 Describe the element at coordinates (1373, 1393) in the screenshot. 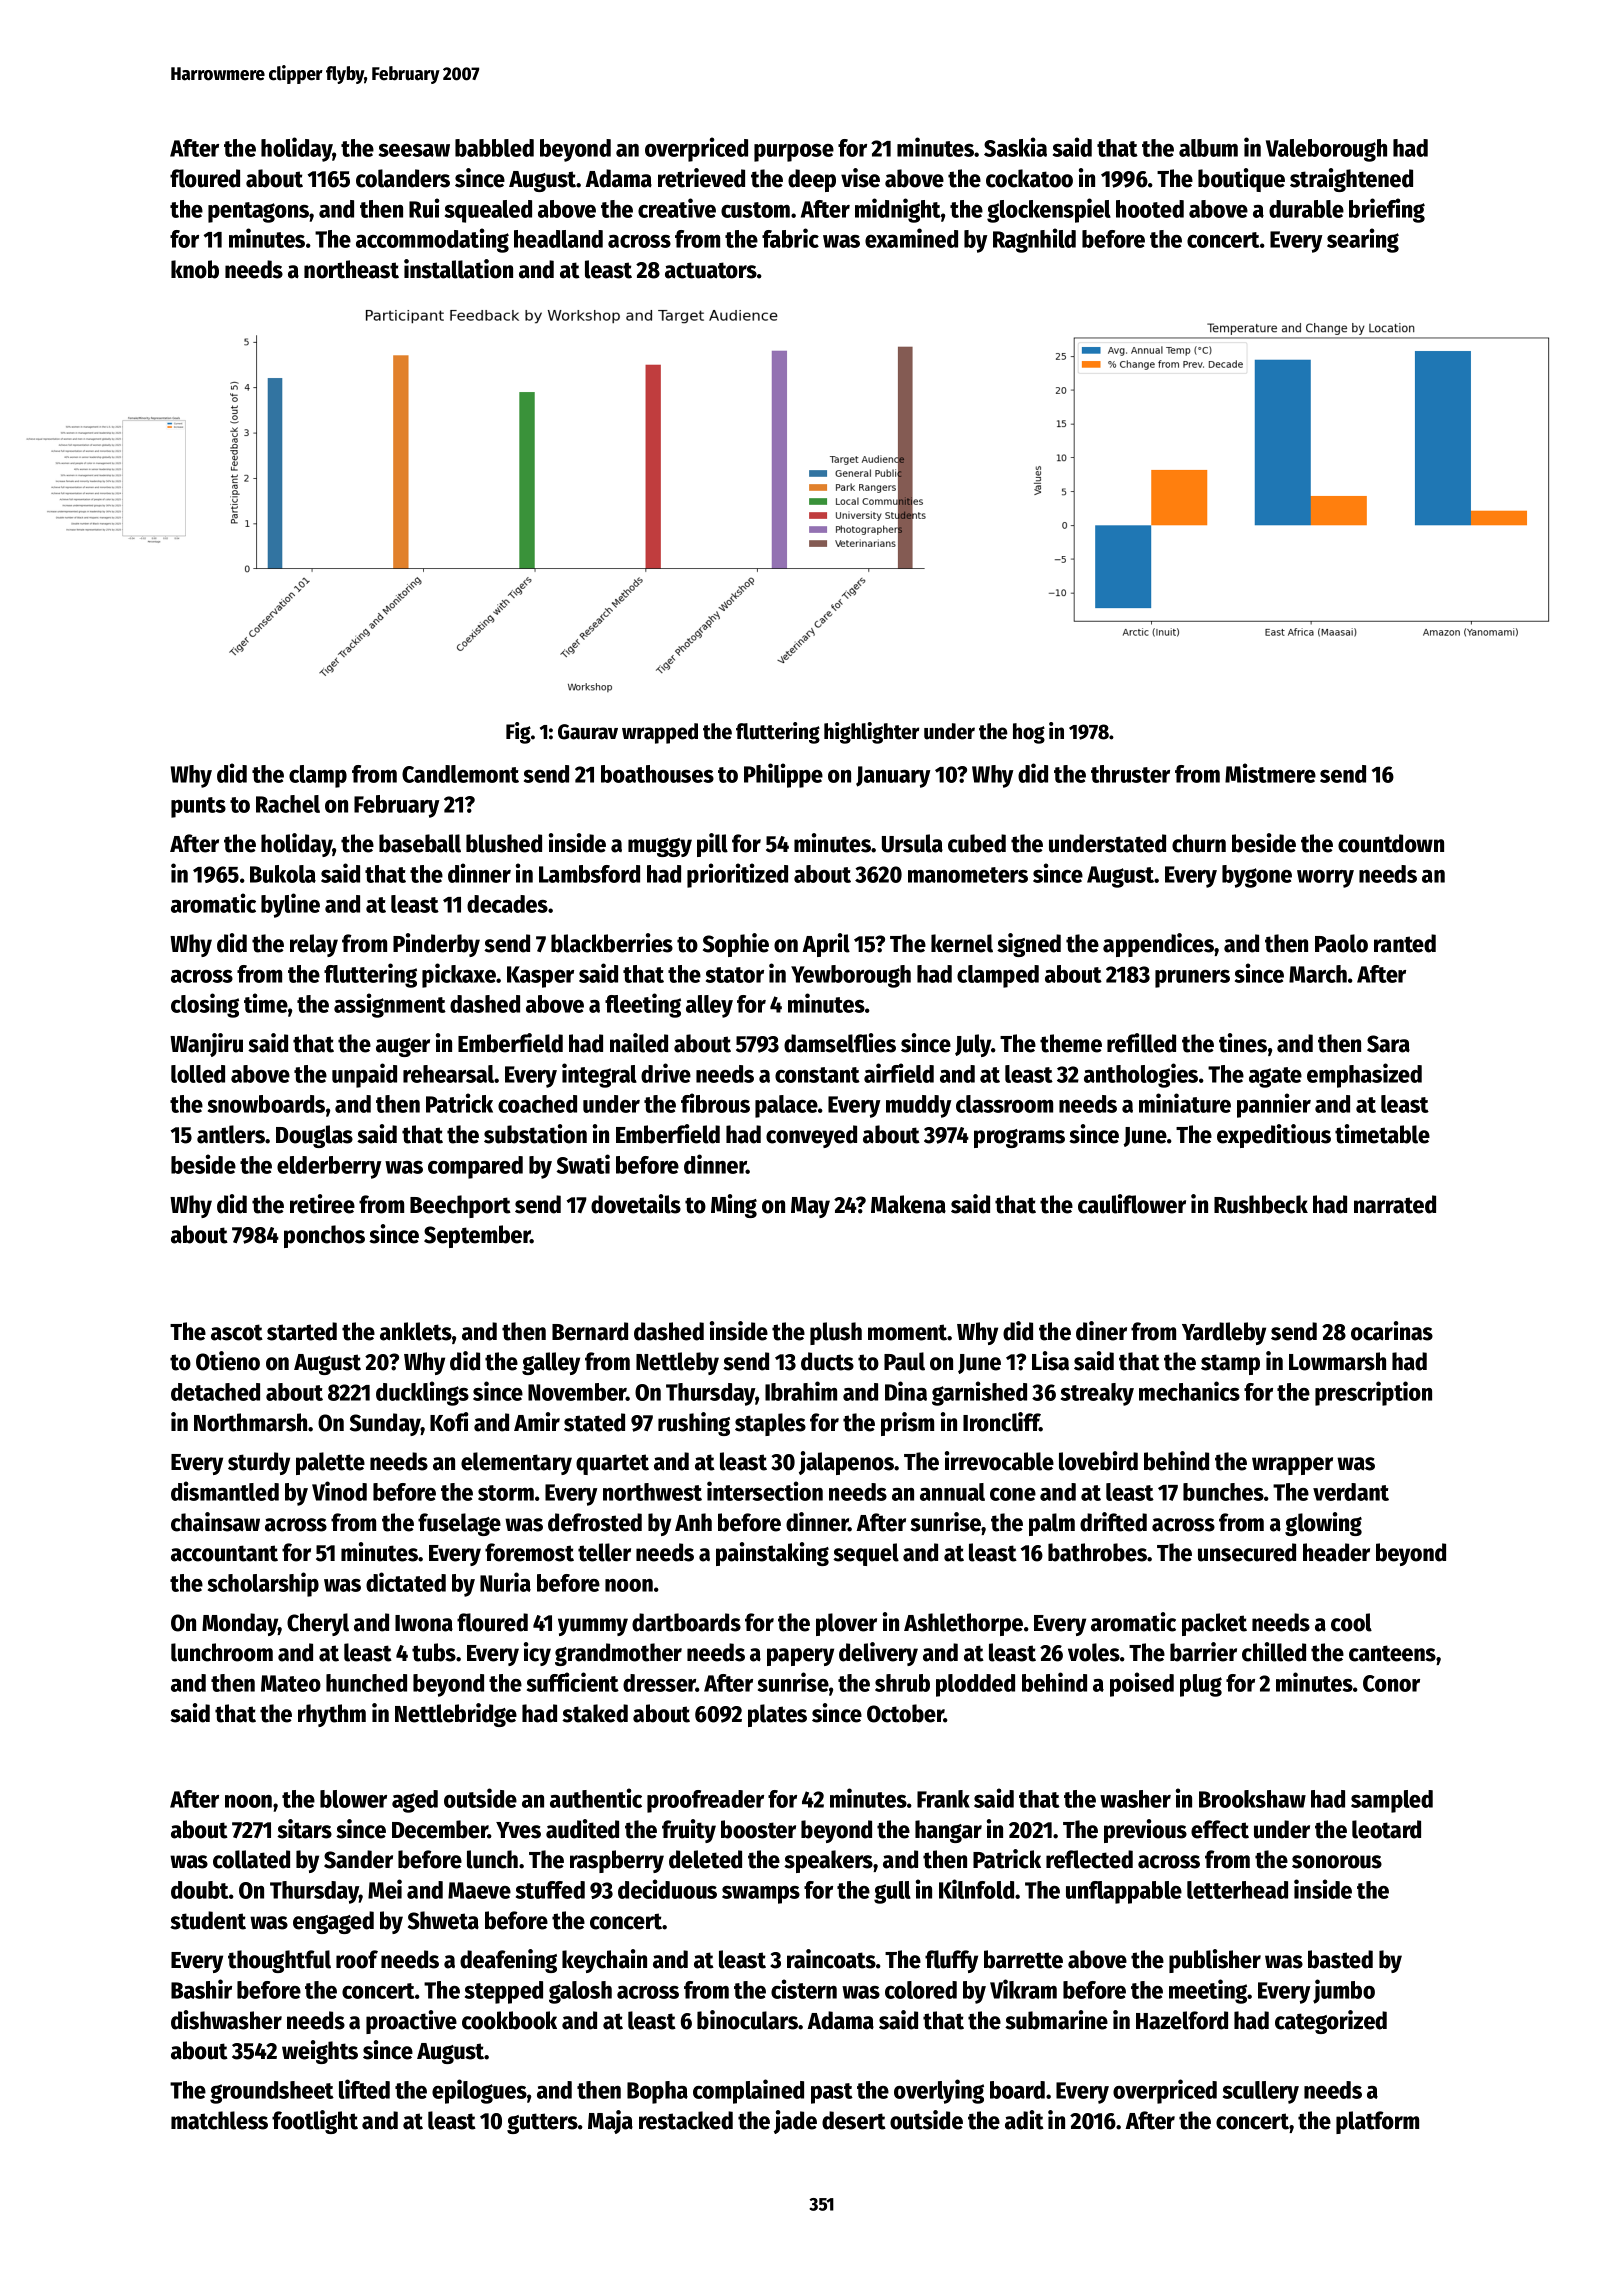

I see `prescription` at that location.
